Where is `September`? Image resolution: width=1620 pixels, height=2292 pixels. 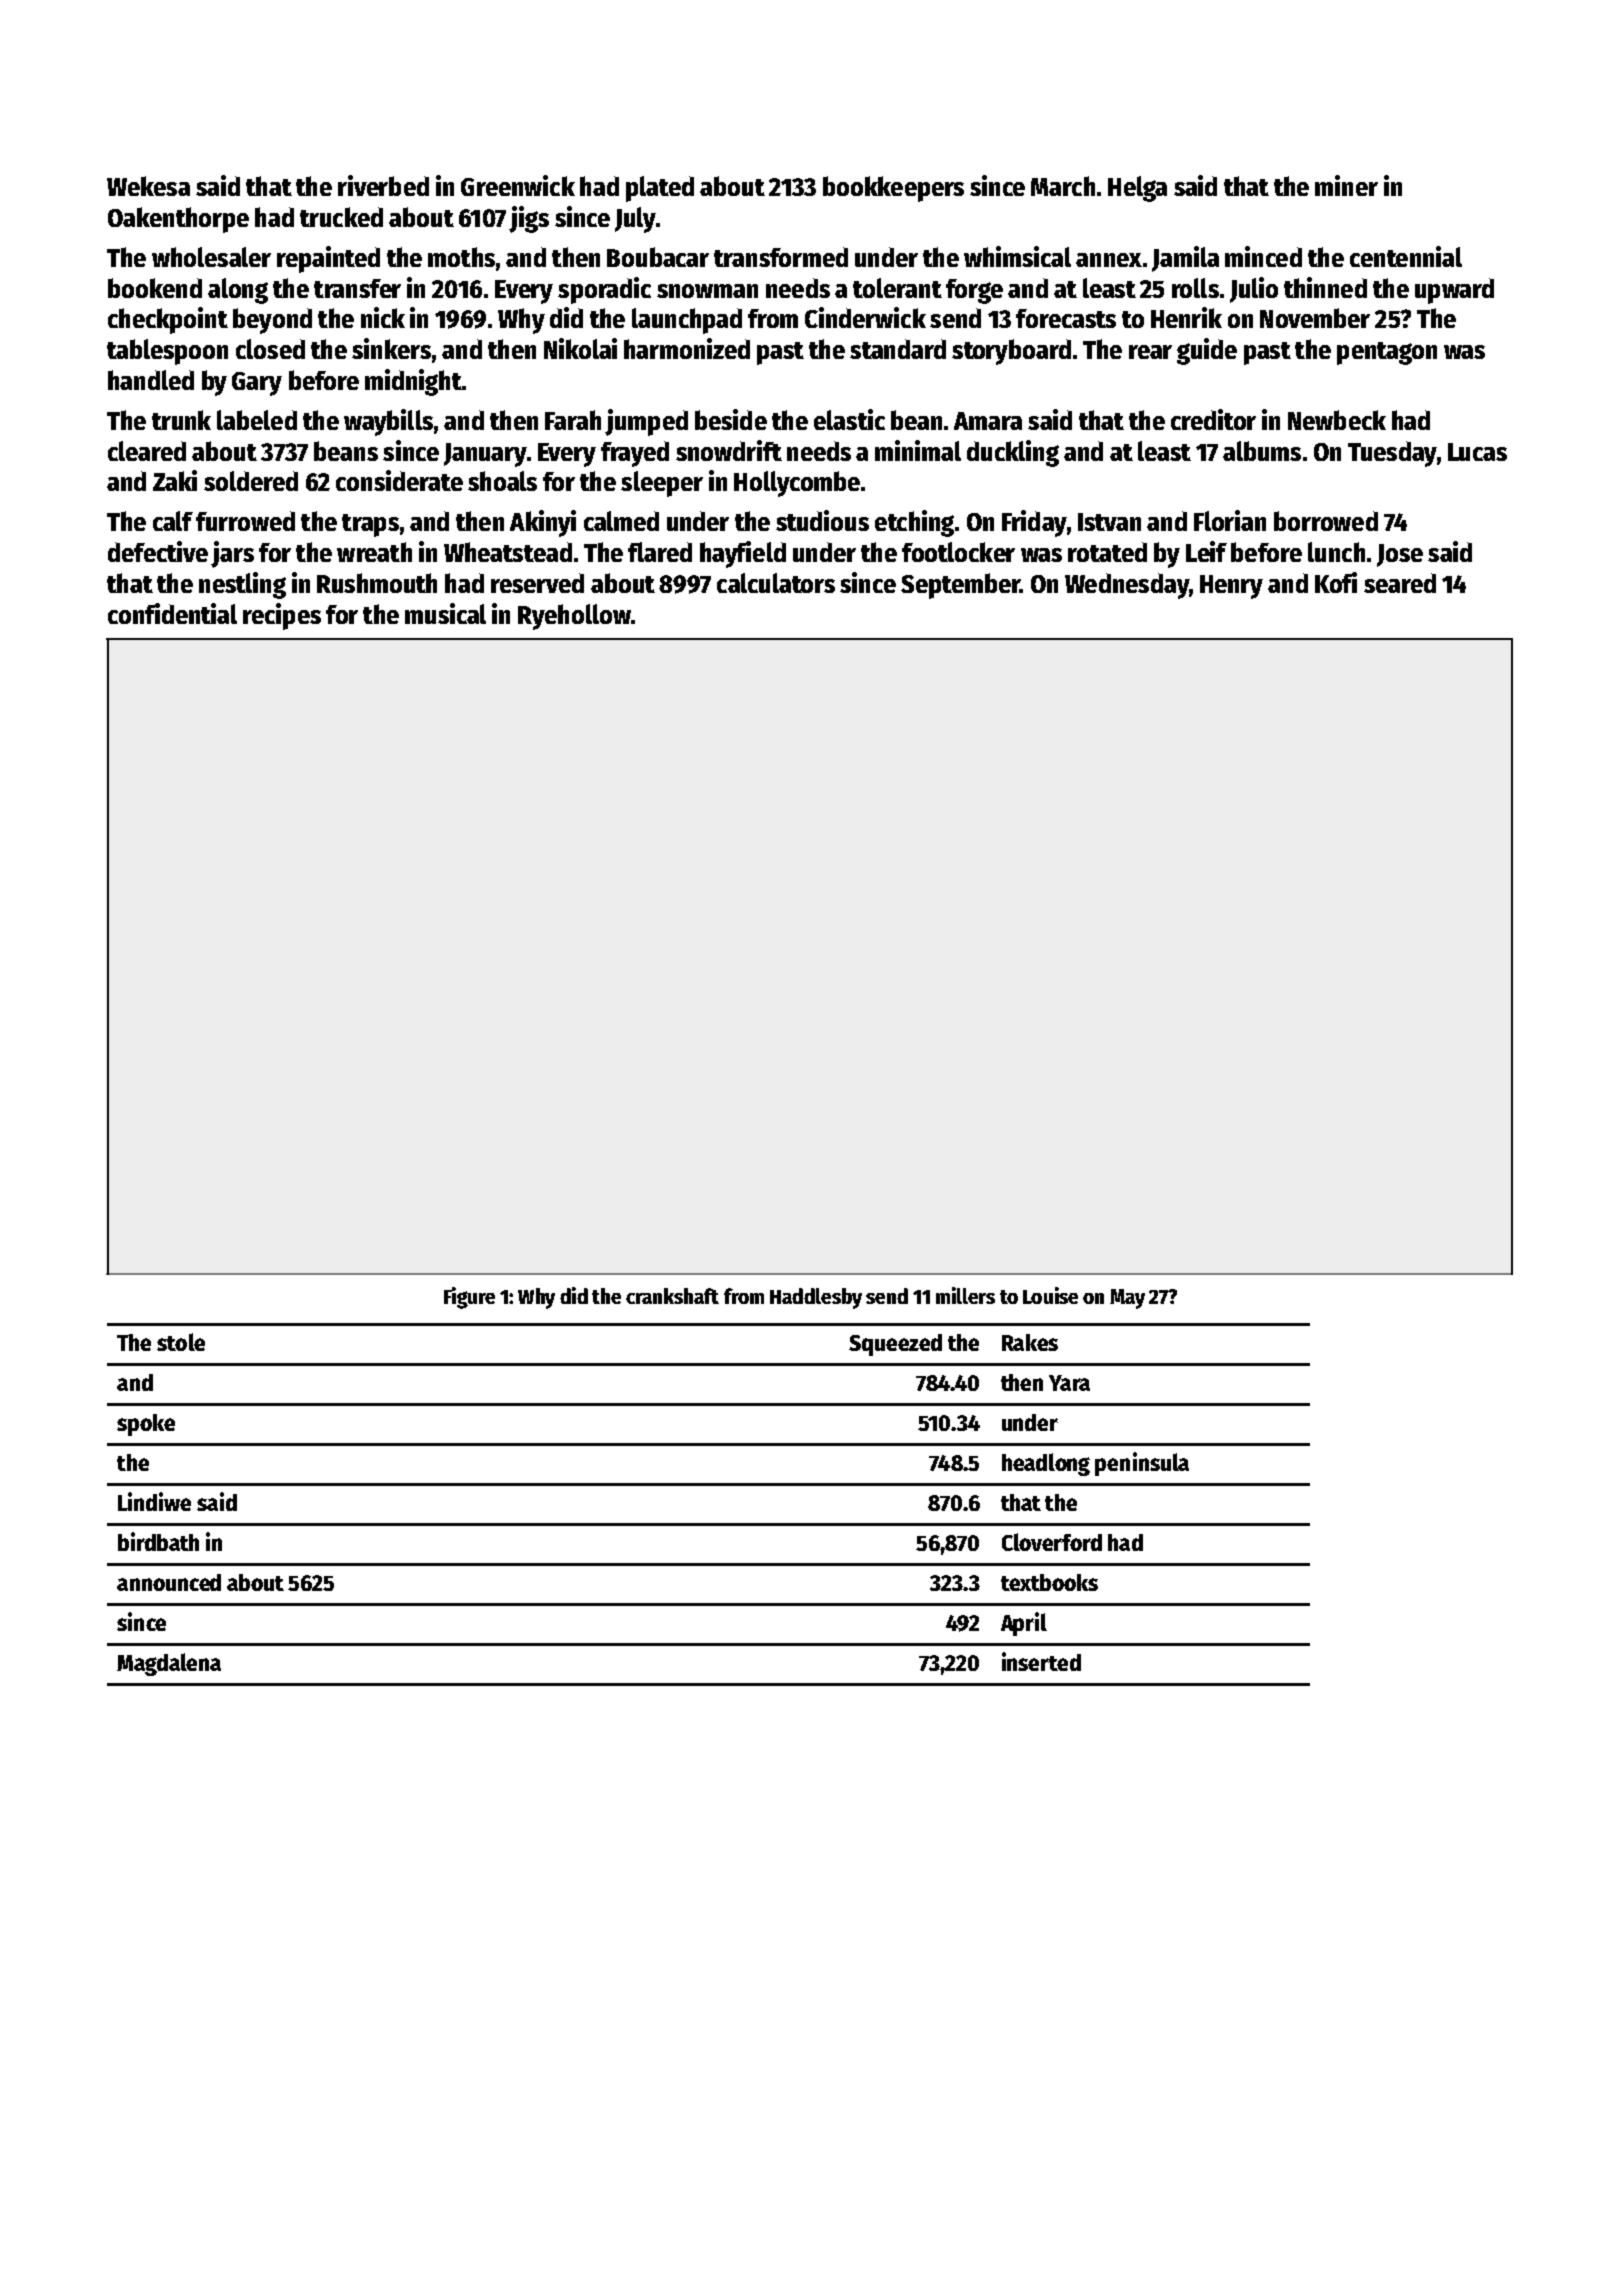 September is located at coordinates (960, 586).
